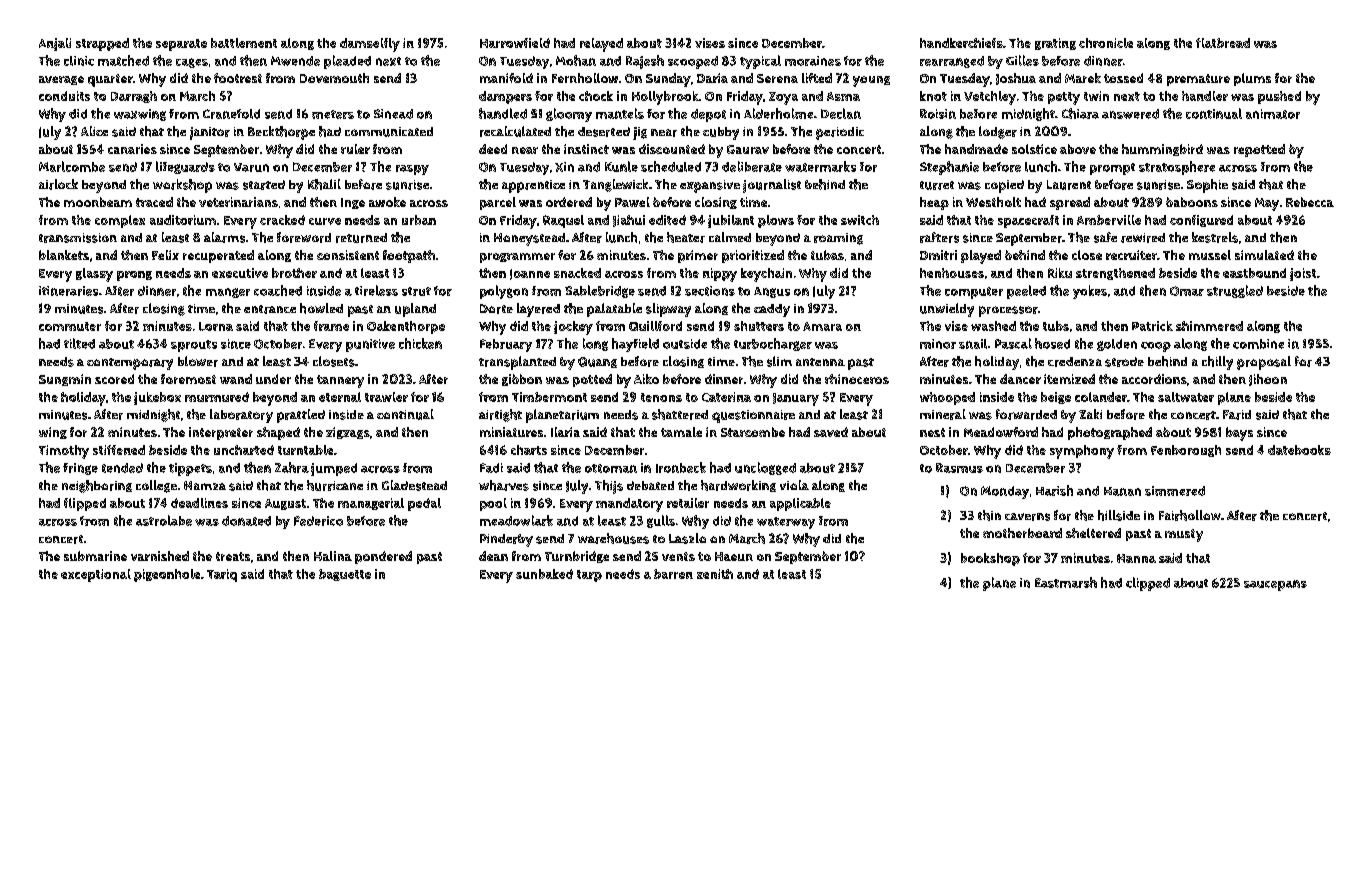 This document has height=887, width=1372. What do you see at coordinates (1198, 80) in the document?
I see `premature` at bounding box center [1198, 80].
